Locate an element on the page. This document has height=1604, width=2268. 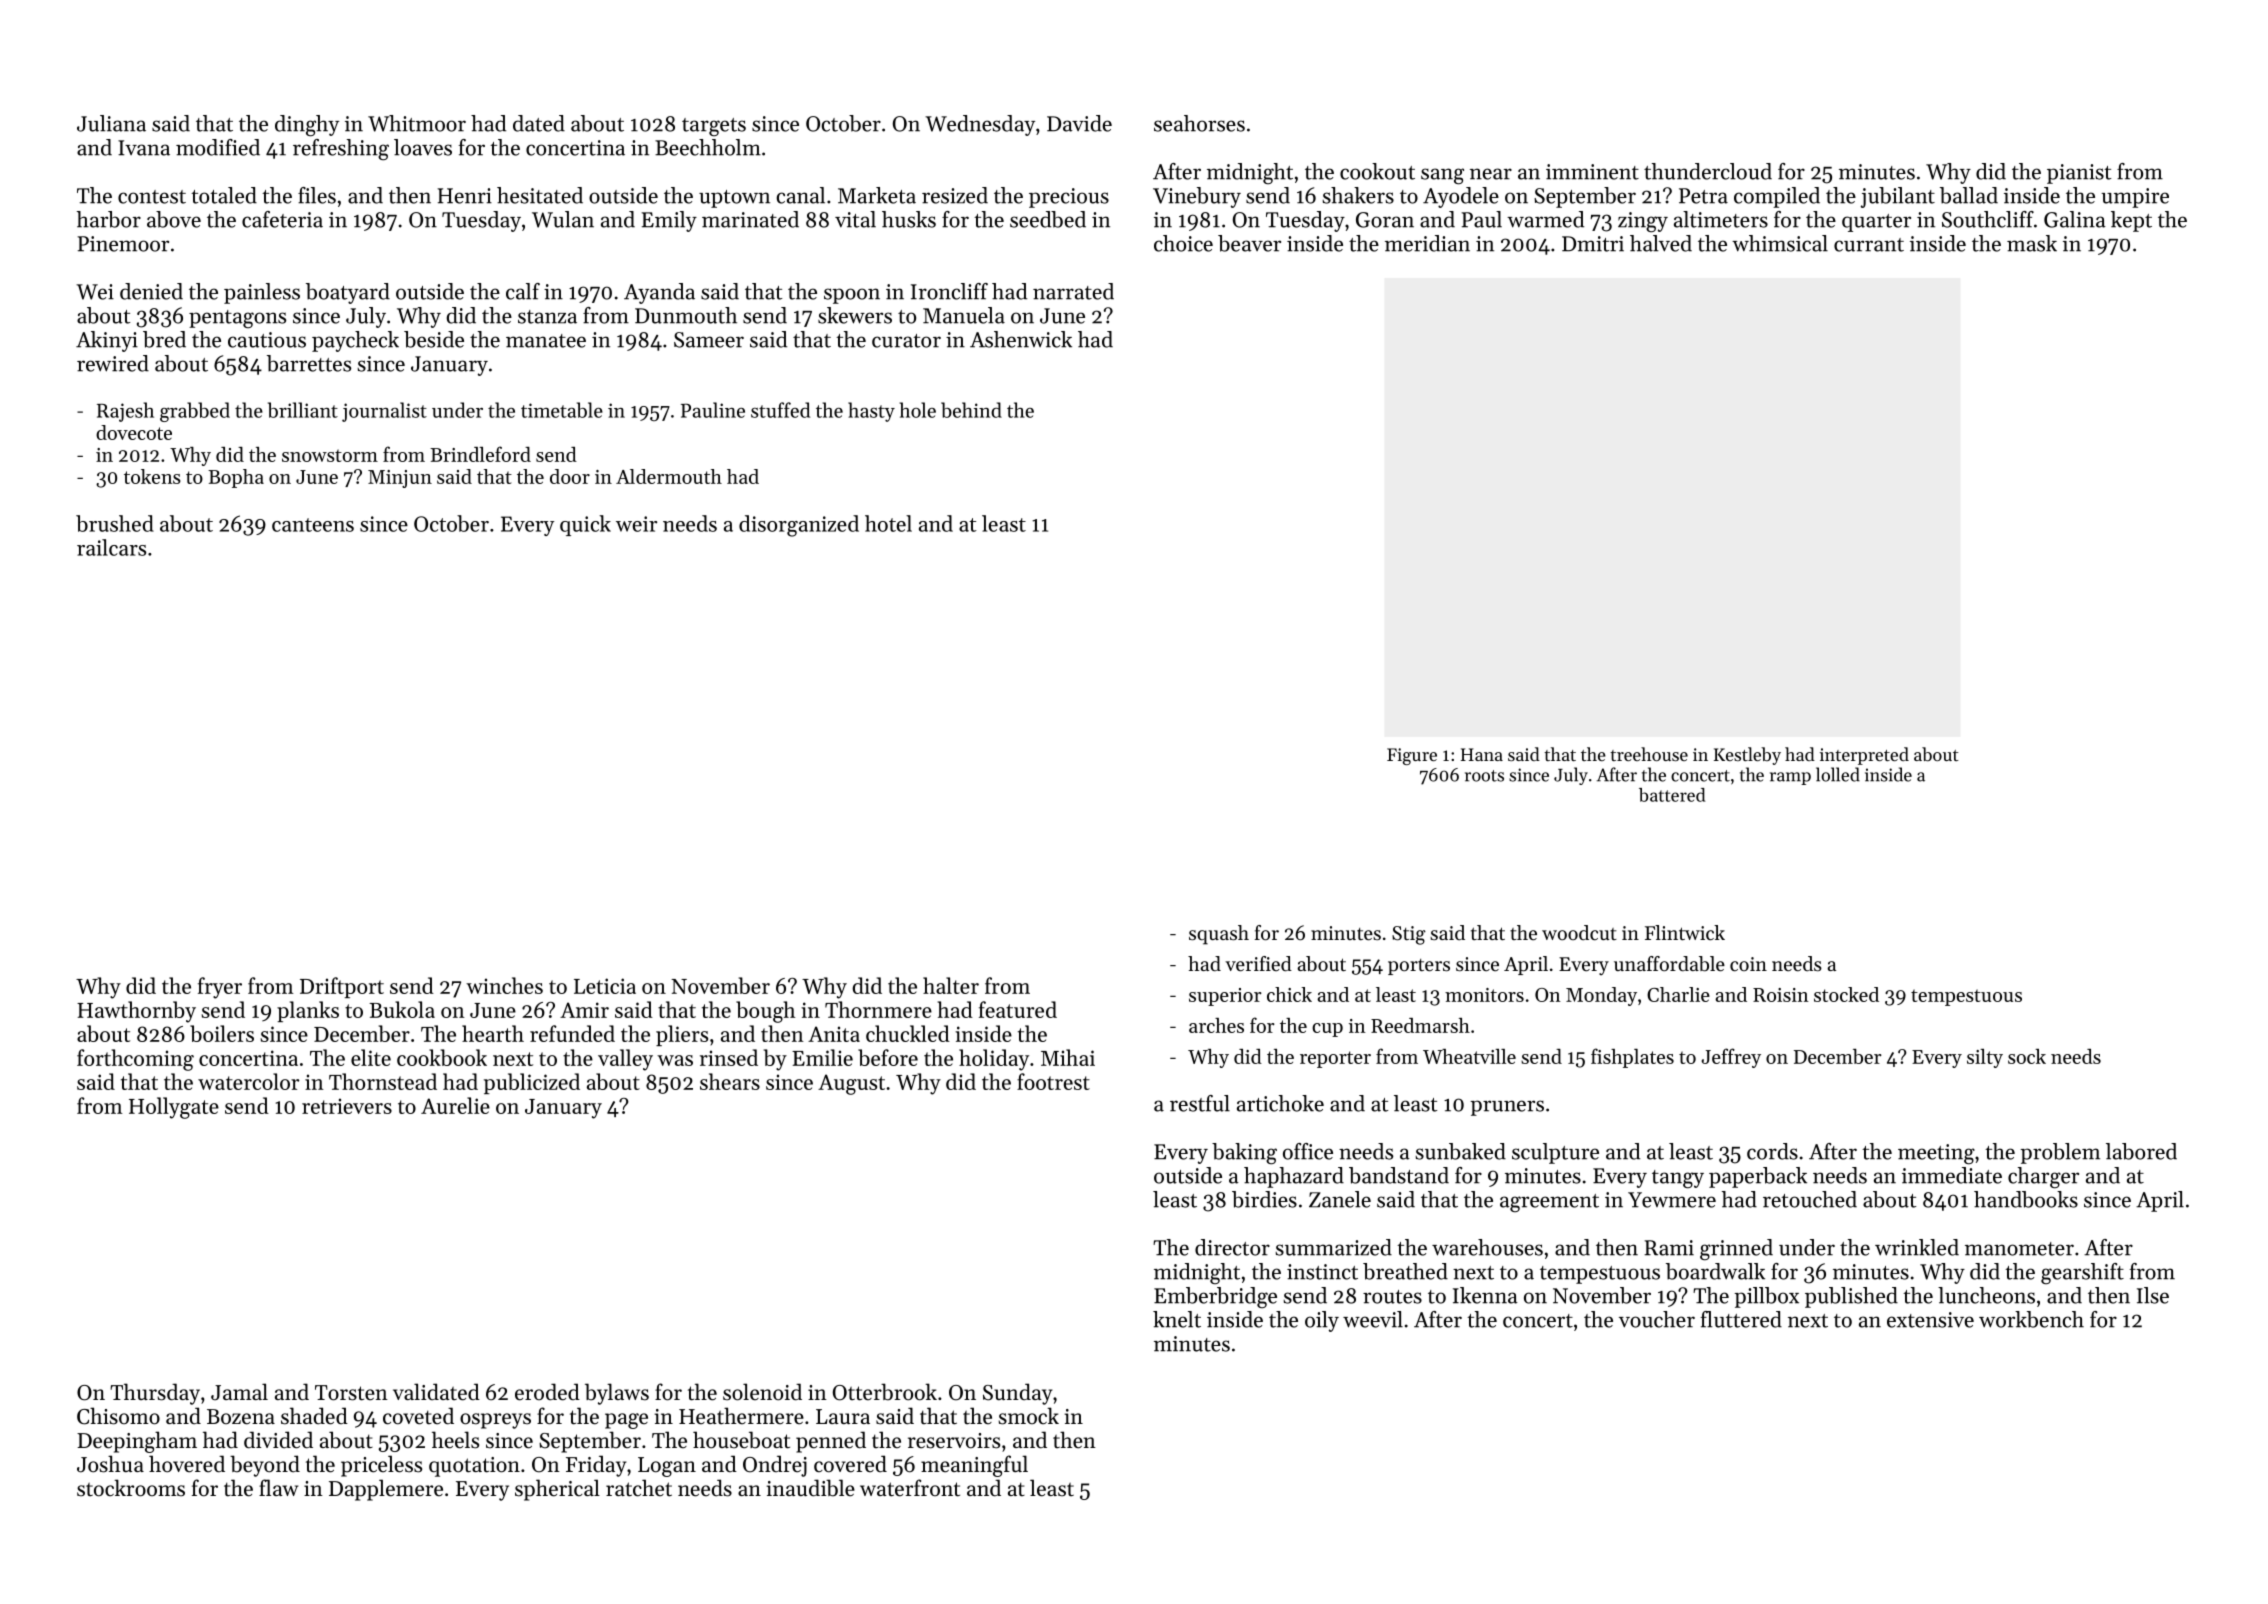
imminent is located at coordinates (1592, 172).
